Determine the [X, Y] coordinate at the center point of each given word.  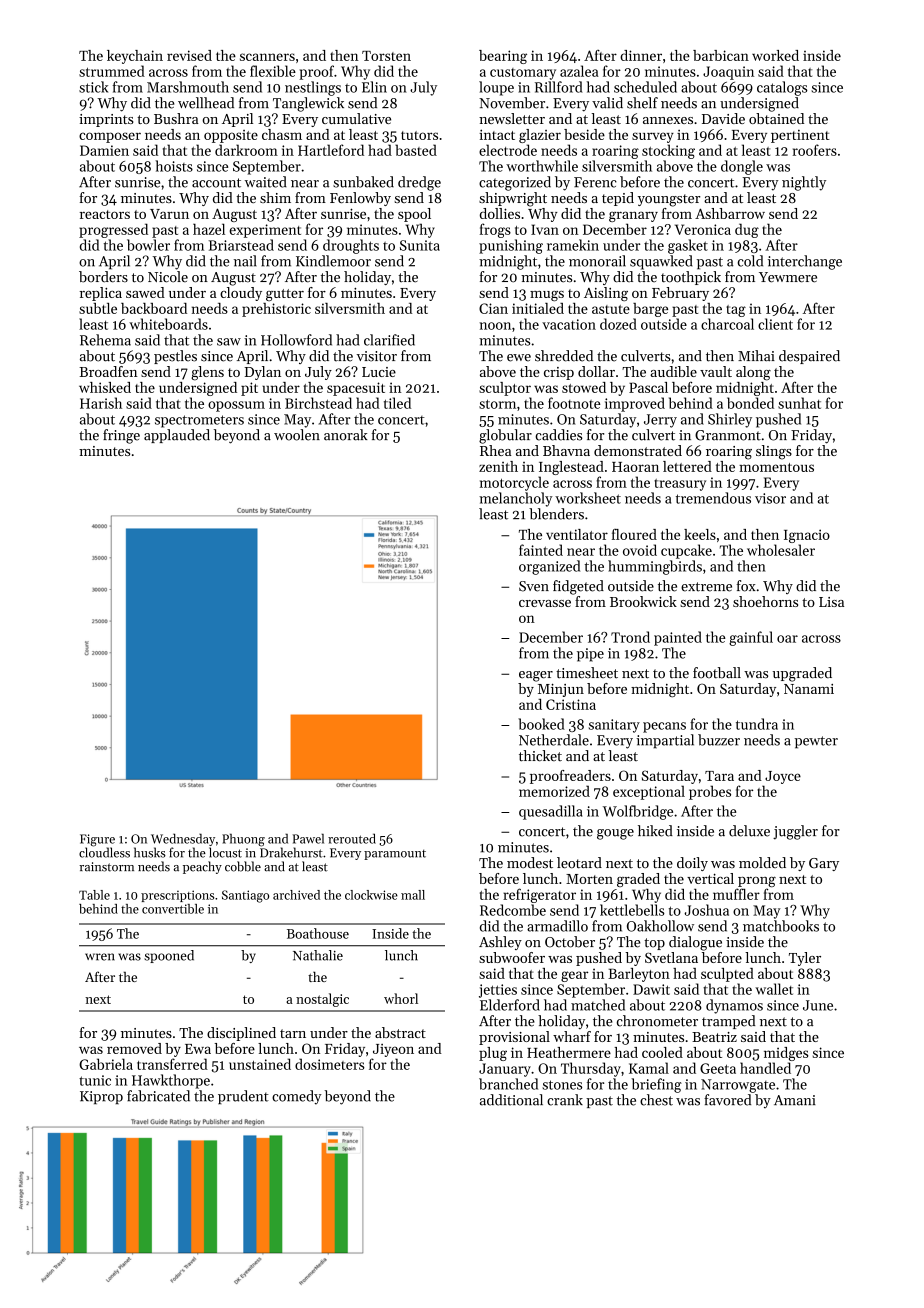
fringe [121, 436]
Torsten [386, 56]
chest [656, 1100]
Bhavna [566, 450]
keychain [135, 57]
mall [413, 895]
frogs [495, 230]
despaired [809, 357]
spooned [169, 956]
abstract [400, 1032]
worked [775, 55]
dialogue [695, 943]
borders [103, 277]
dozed [618, 324]
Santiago [245, 896]
